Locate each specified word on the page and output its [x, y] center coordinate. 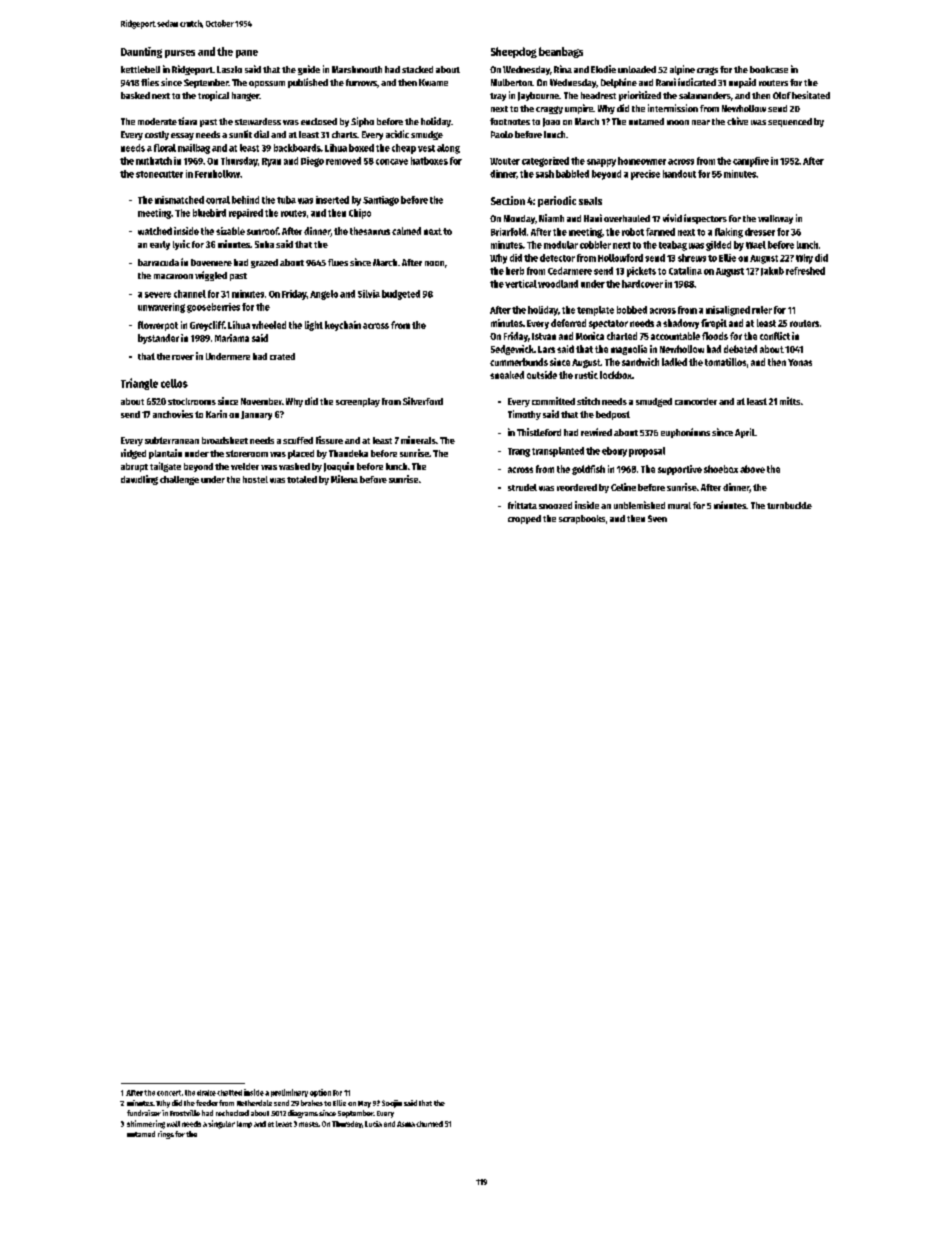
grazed [264, 263]
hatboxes [429, 161]
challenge [179, 480]
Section [508, 200]
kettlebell [140, 69]
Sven [657, 518]
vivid [672, 218]
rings [166, 1135]
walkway [775, 219]
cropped [524, 519]
